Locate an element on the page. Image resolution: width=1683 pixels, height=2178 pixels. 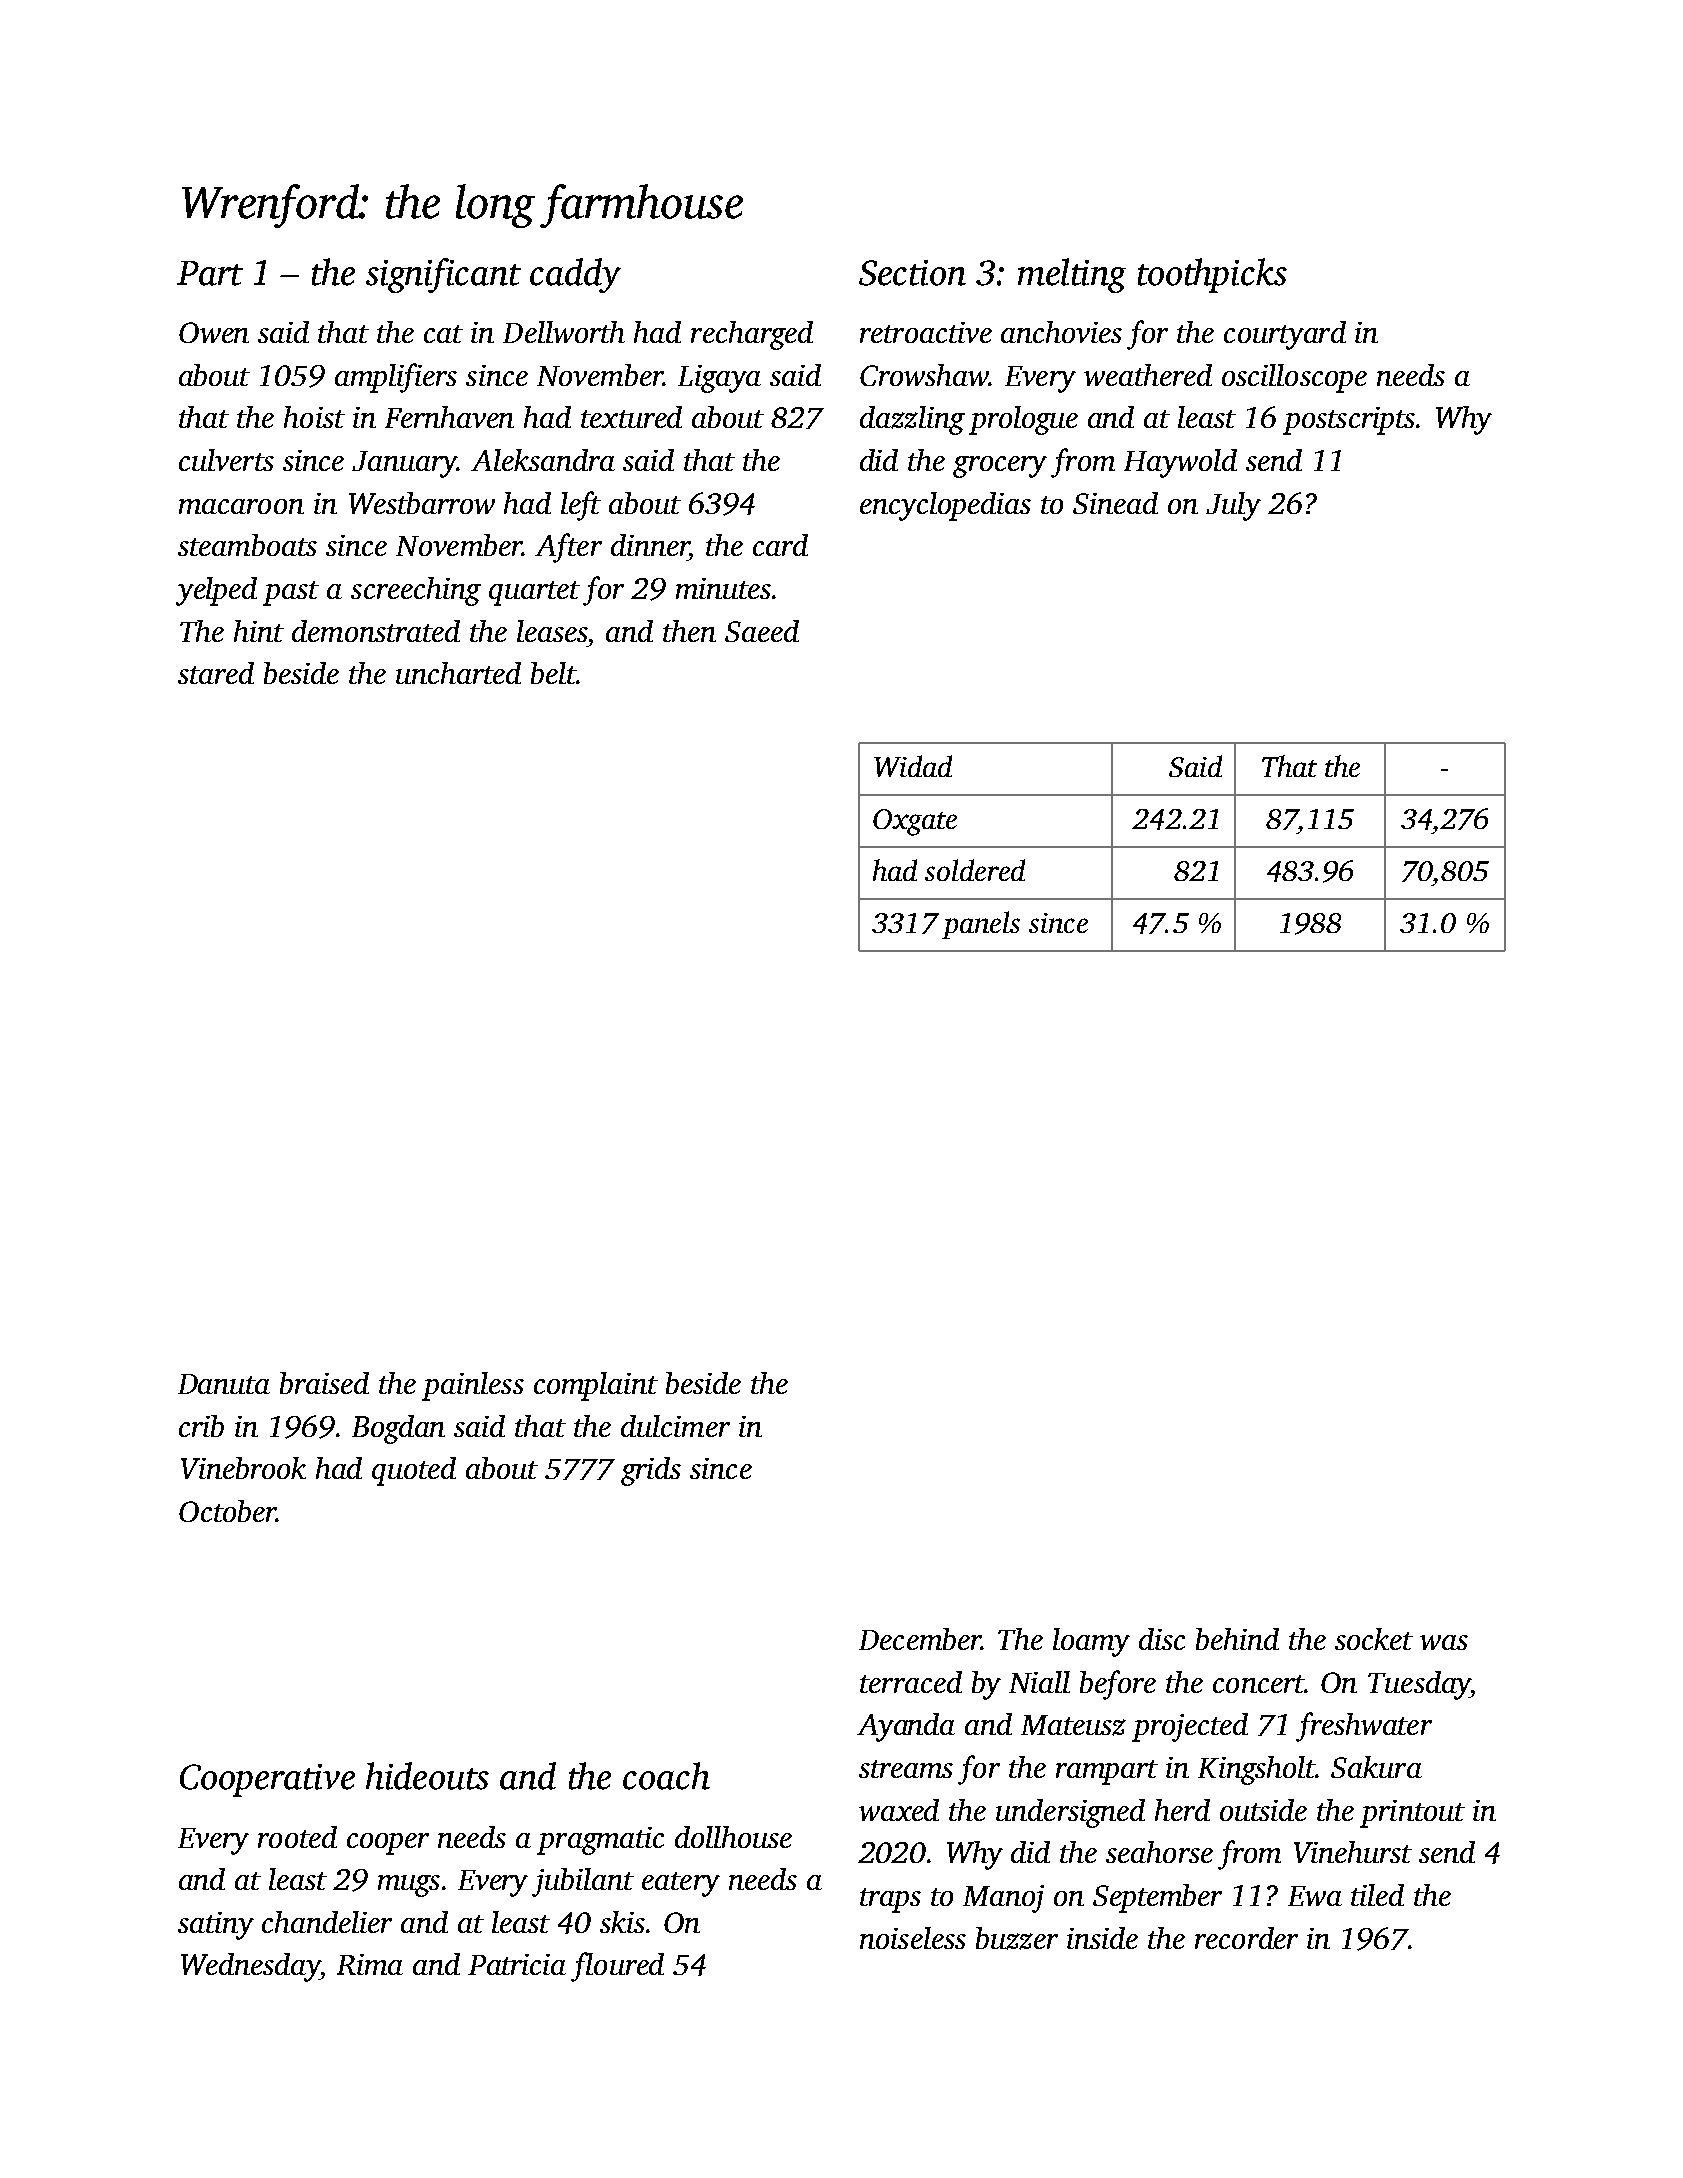
rooted is located at coordinates (297, 1837).
